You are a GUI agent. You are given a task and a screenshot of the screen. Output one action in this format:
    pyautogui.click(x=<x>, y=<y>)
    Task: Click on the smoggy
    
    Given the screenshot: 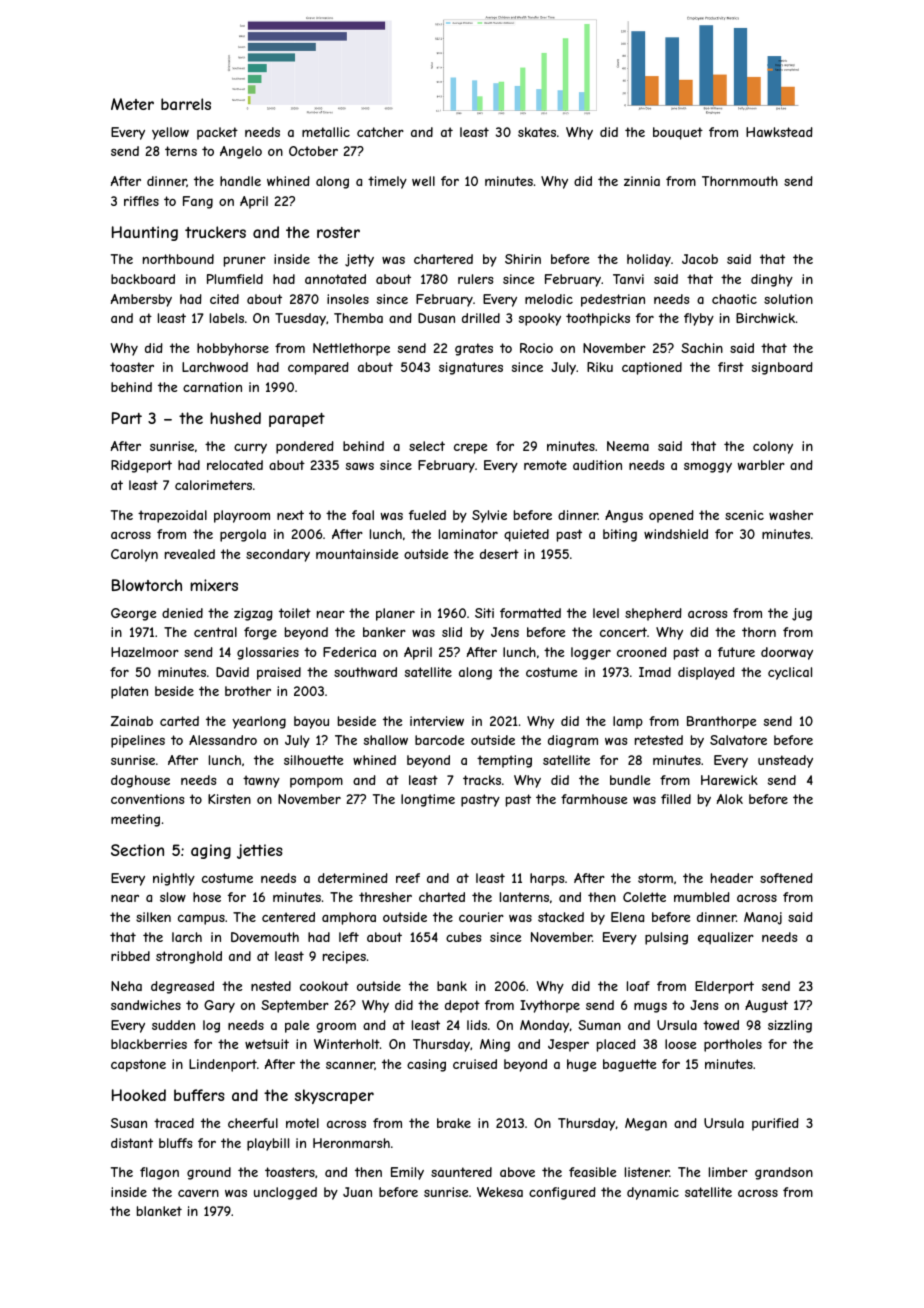 What is the action you would take?
    pyautogui.click(x=708, y=468)
